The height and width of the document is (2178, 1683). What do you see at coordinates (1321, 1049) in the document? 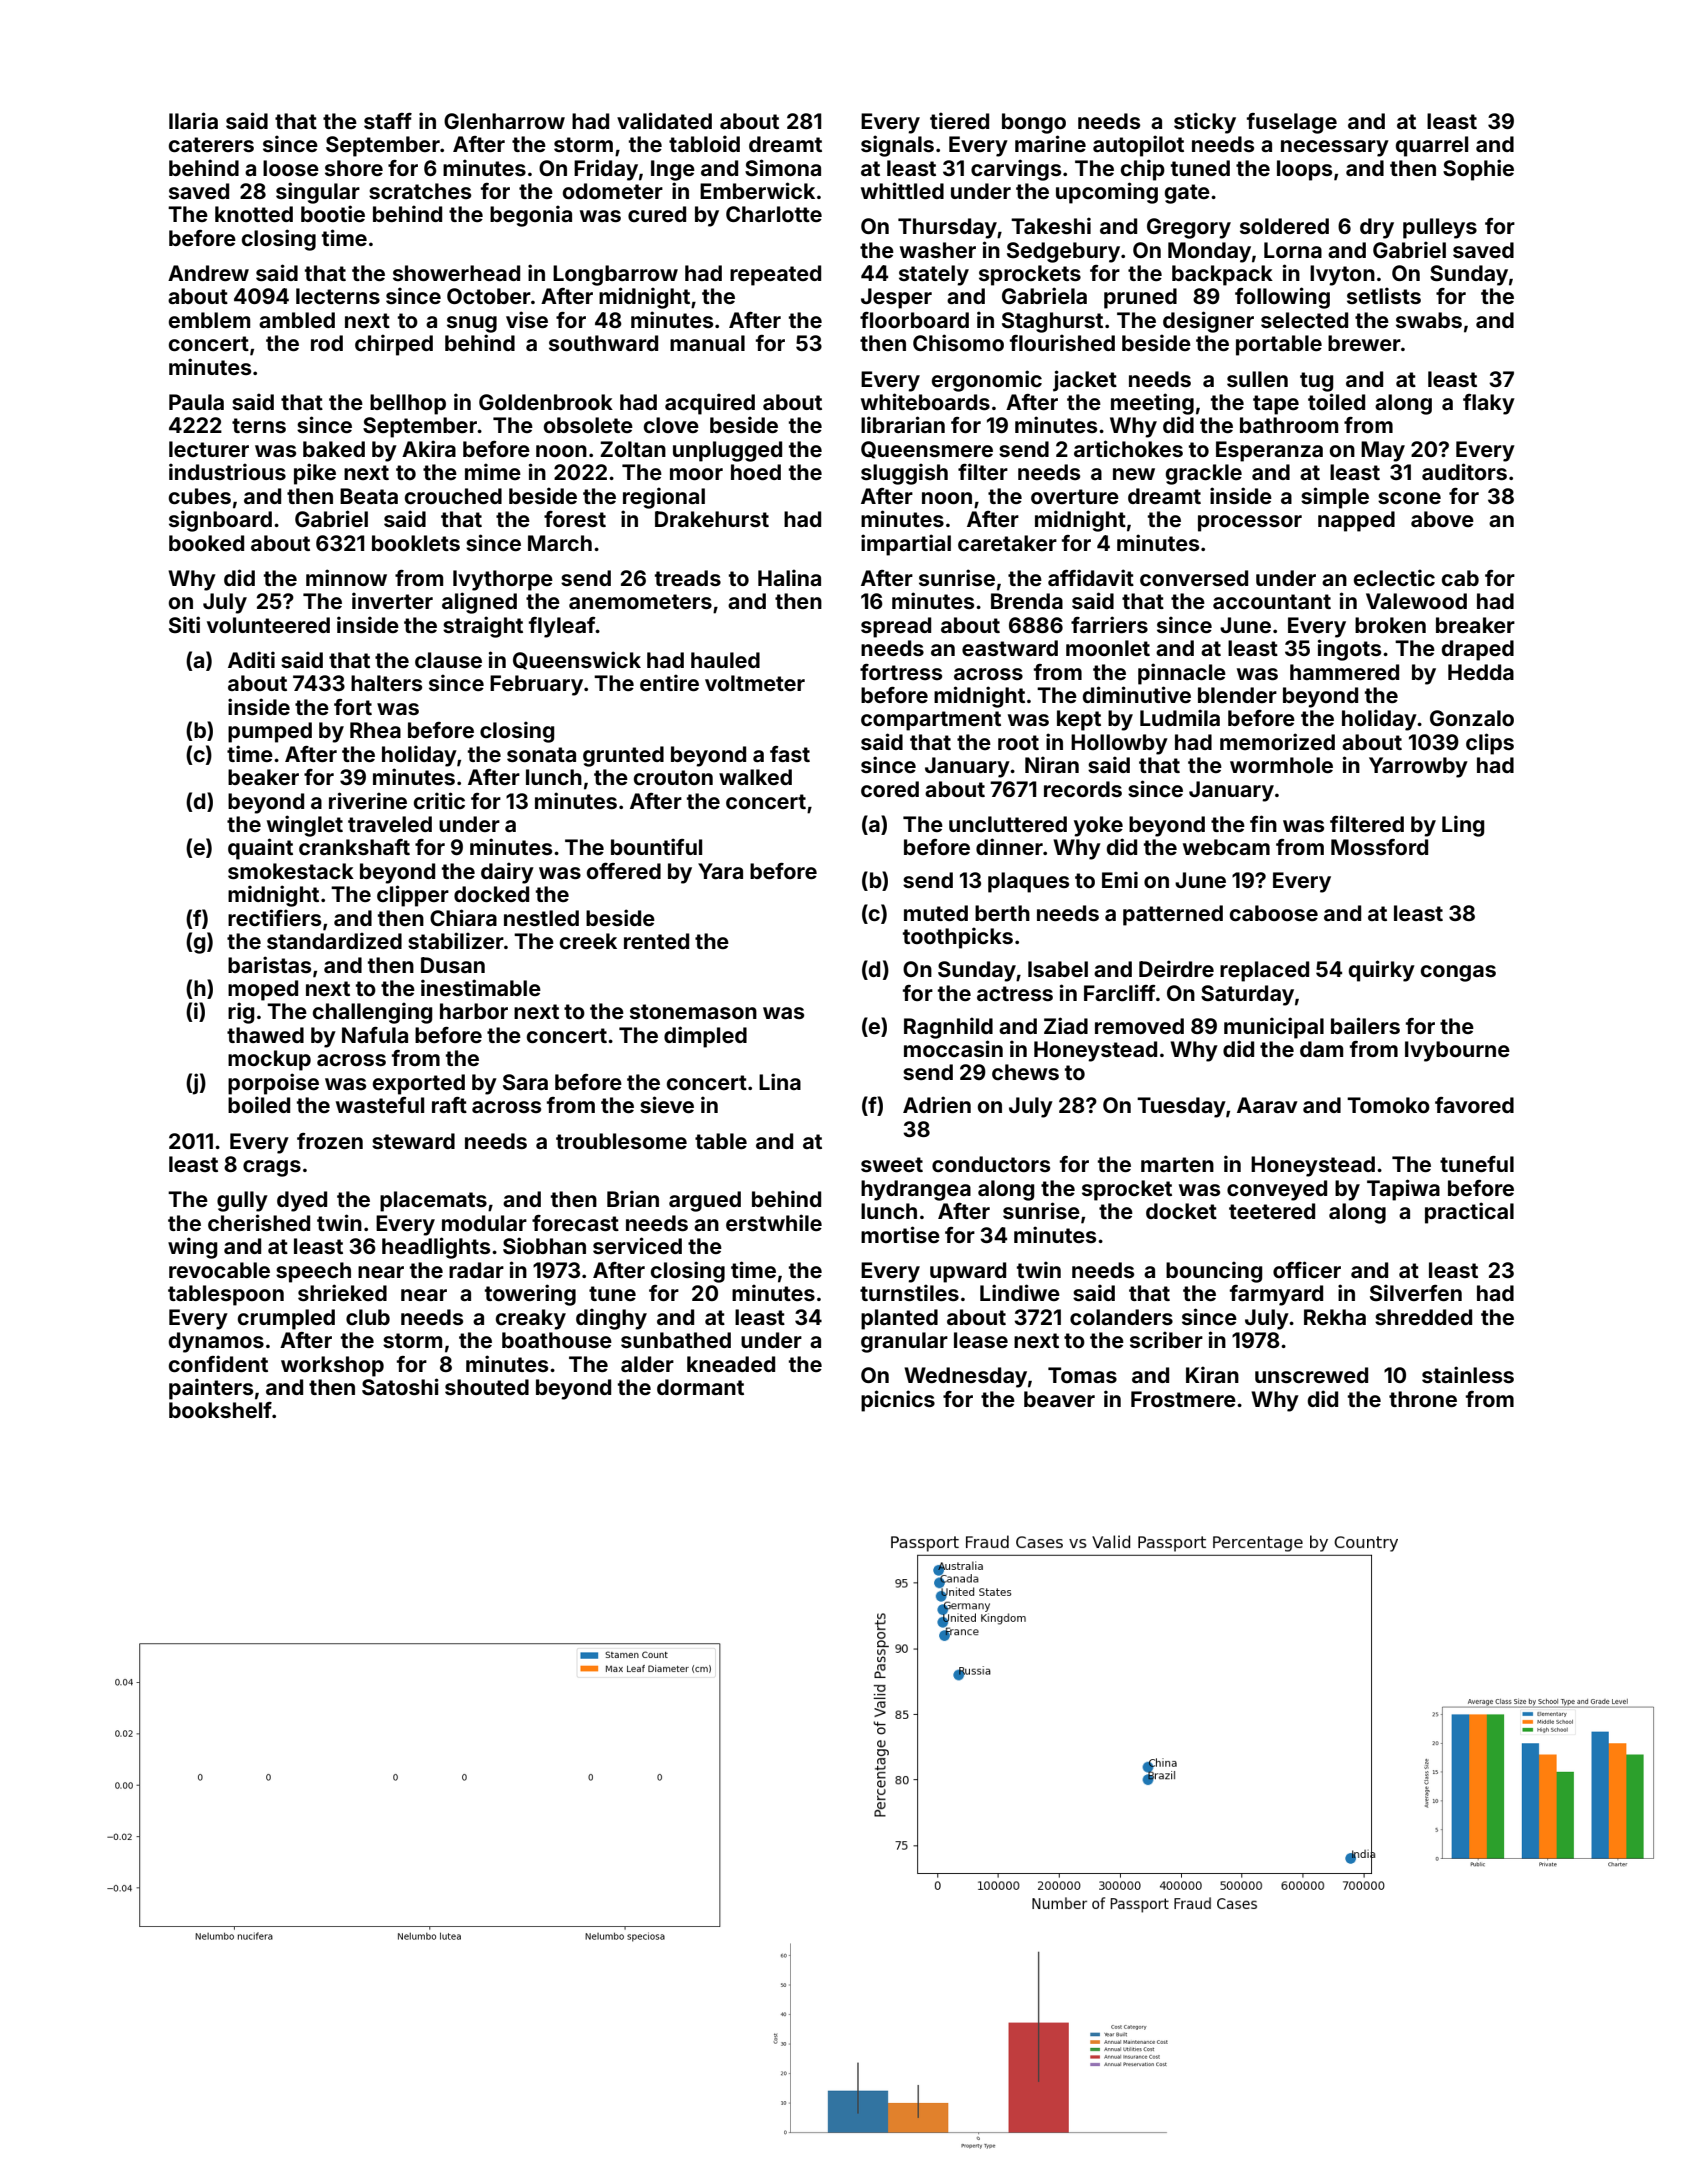
I see `dam` at bounding box center [1321, 1049].
